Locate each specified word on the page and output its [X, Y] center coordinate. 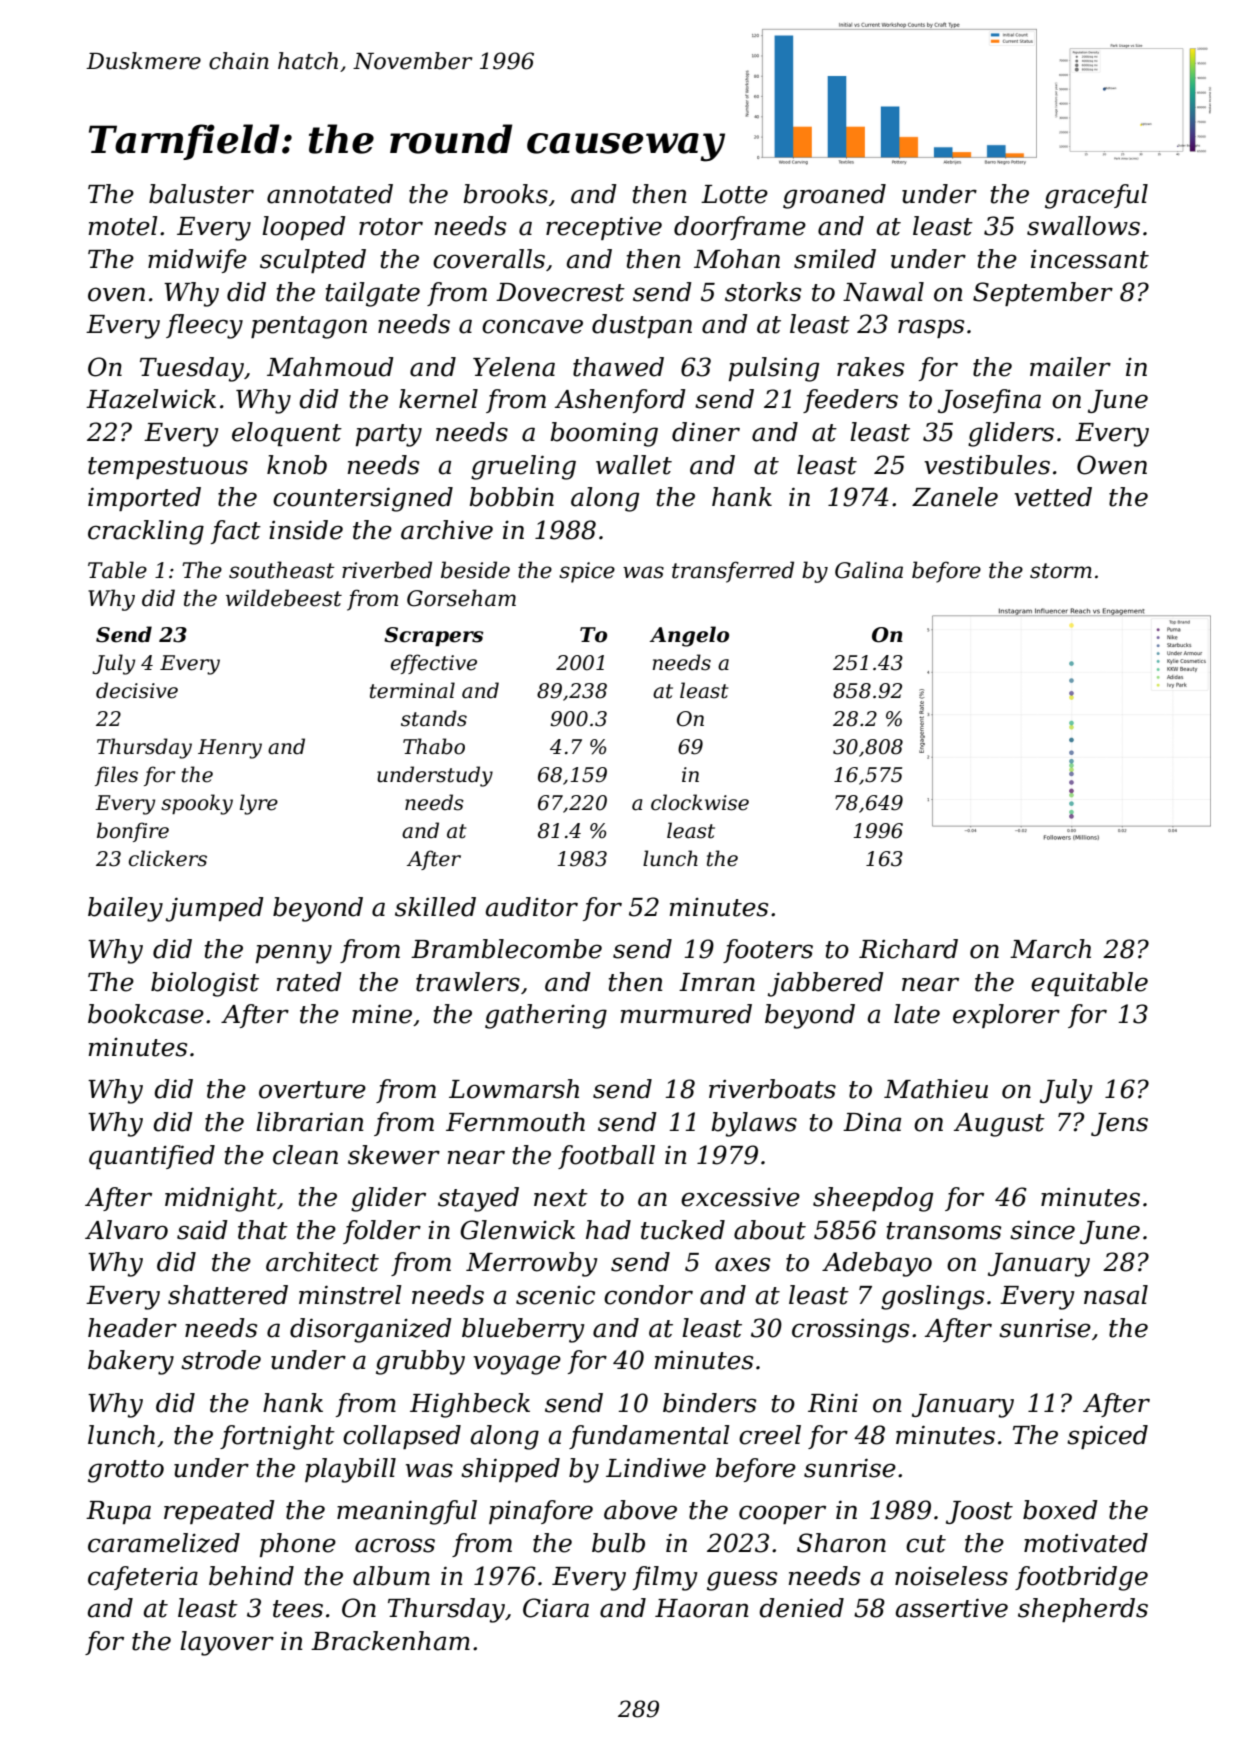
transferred [733, 572]
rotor [391, 227]
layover [227, 1643]
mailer [1070, 367]
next [561, 1198]
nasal [1116, 1295]
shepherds [1083, 1610]
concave [532, 326]
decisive [137, 690]
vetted [1053, 497]
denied [801, 1608]
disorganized [371, 1330]
